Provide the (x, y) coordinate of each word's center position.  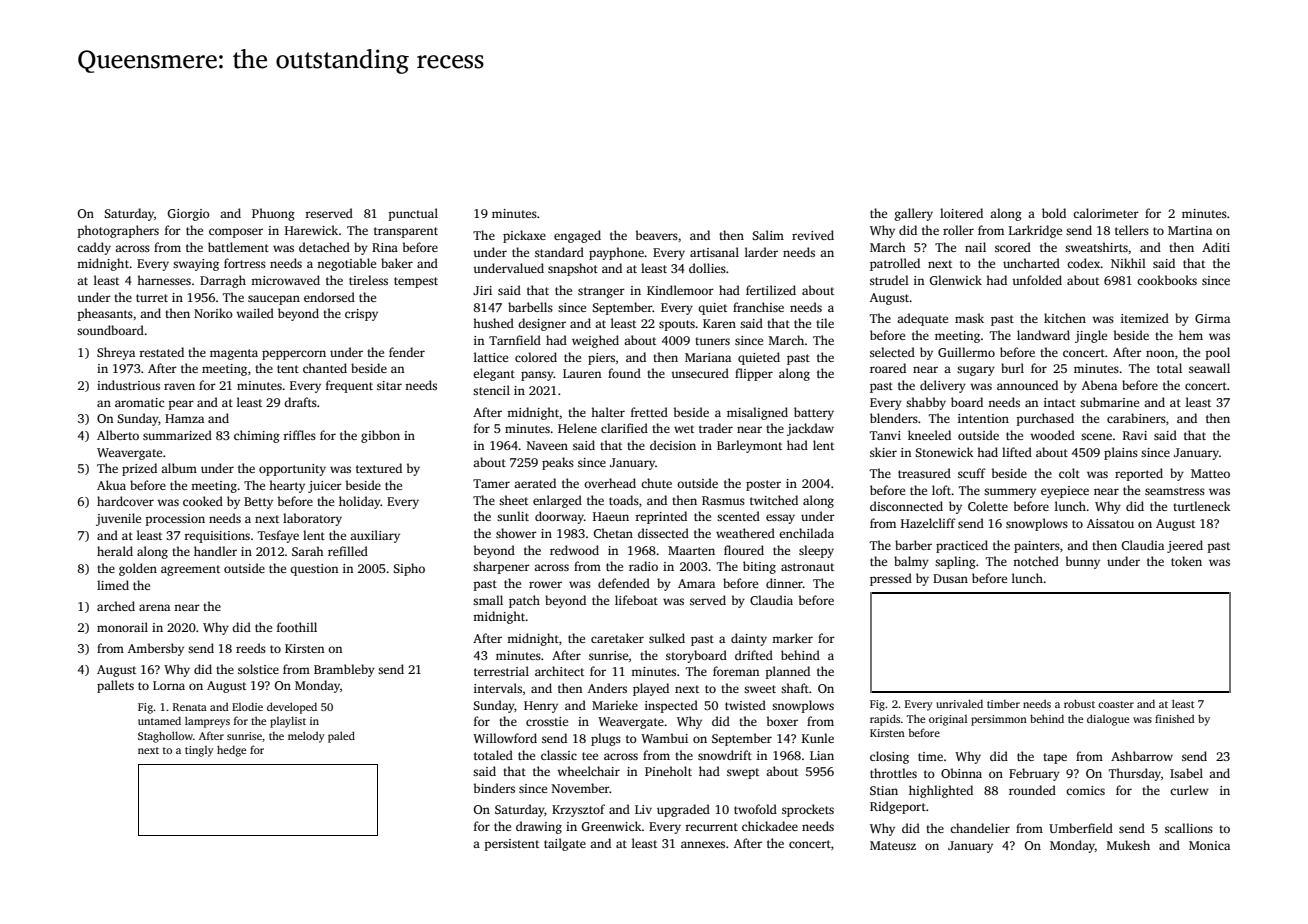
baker (397, 263)
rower (545, 584)
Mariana (708, 357)
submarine (1109, 402)
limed (113, 585)
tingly (199, 751)
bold (1054, 213)
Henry (541, 707)
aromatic (139, 402)
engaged (577, 236)
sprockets (808, 810)
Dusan (950, 578)
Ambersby (156, 649)
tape (1055, 758)
